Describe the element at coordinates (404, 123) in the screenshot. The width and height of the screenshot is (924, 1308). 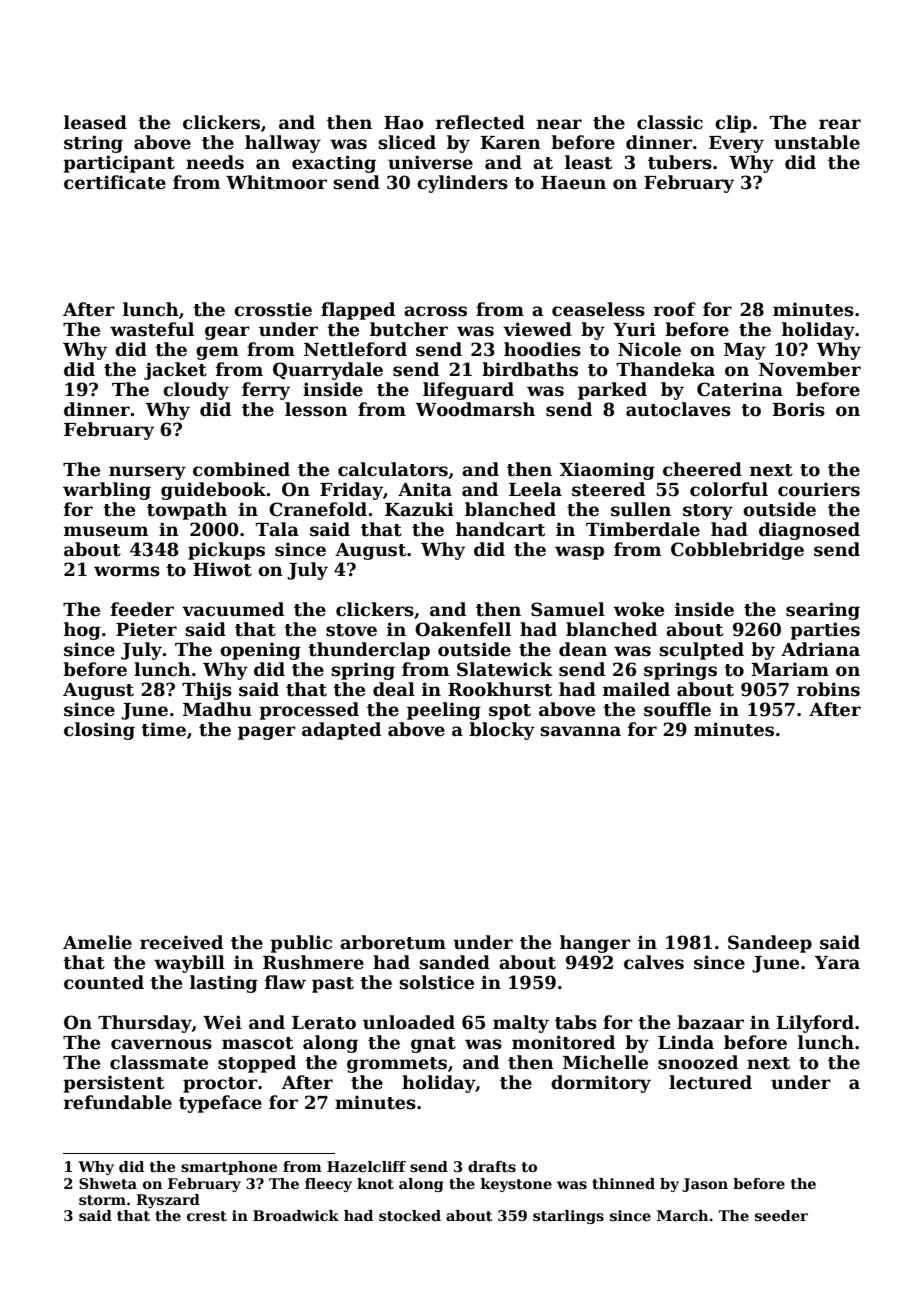
I see `Hao` at that location.
